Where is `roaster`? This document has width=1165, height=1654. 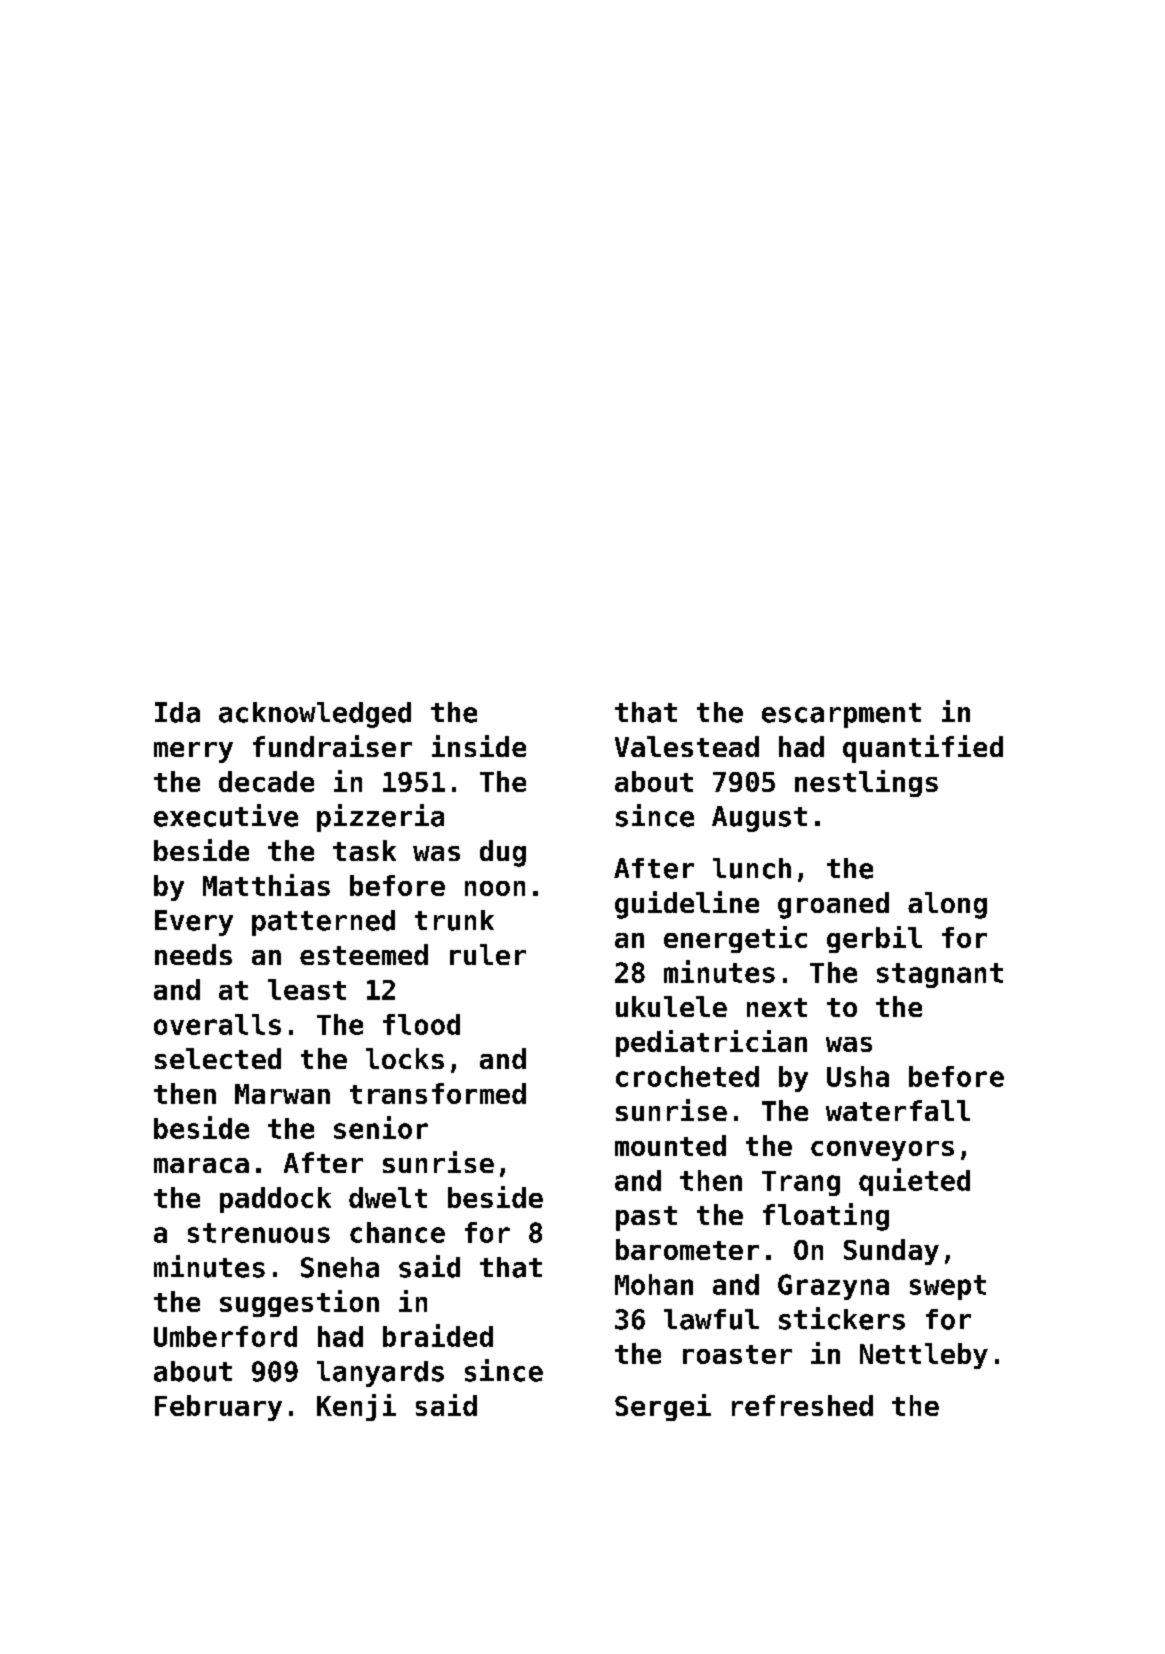 roaster is located at coordinates (737, 1354).
